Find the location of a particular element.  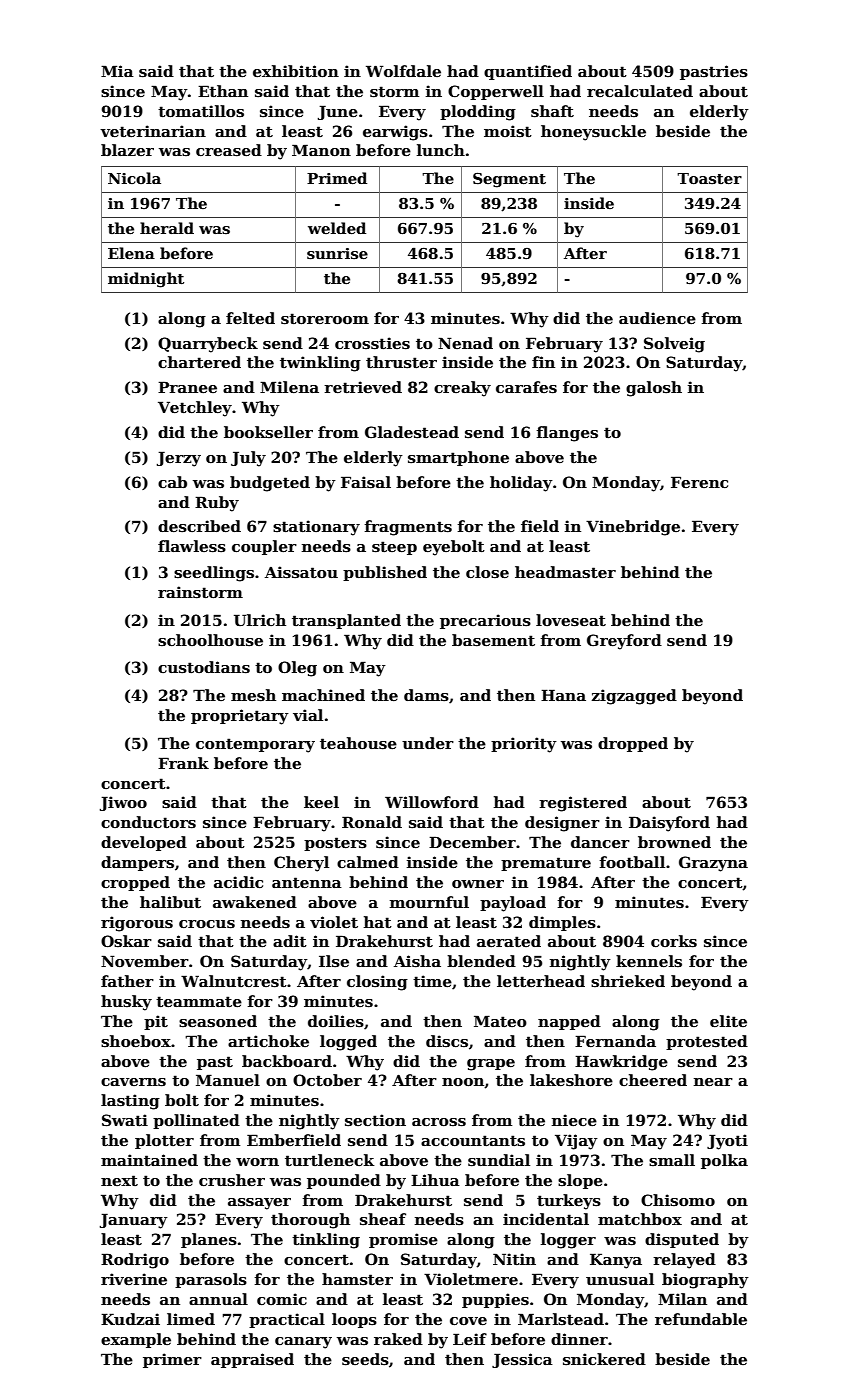

recalculated is located at coordinates (640, 91).
